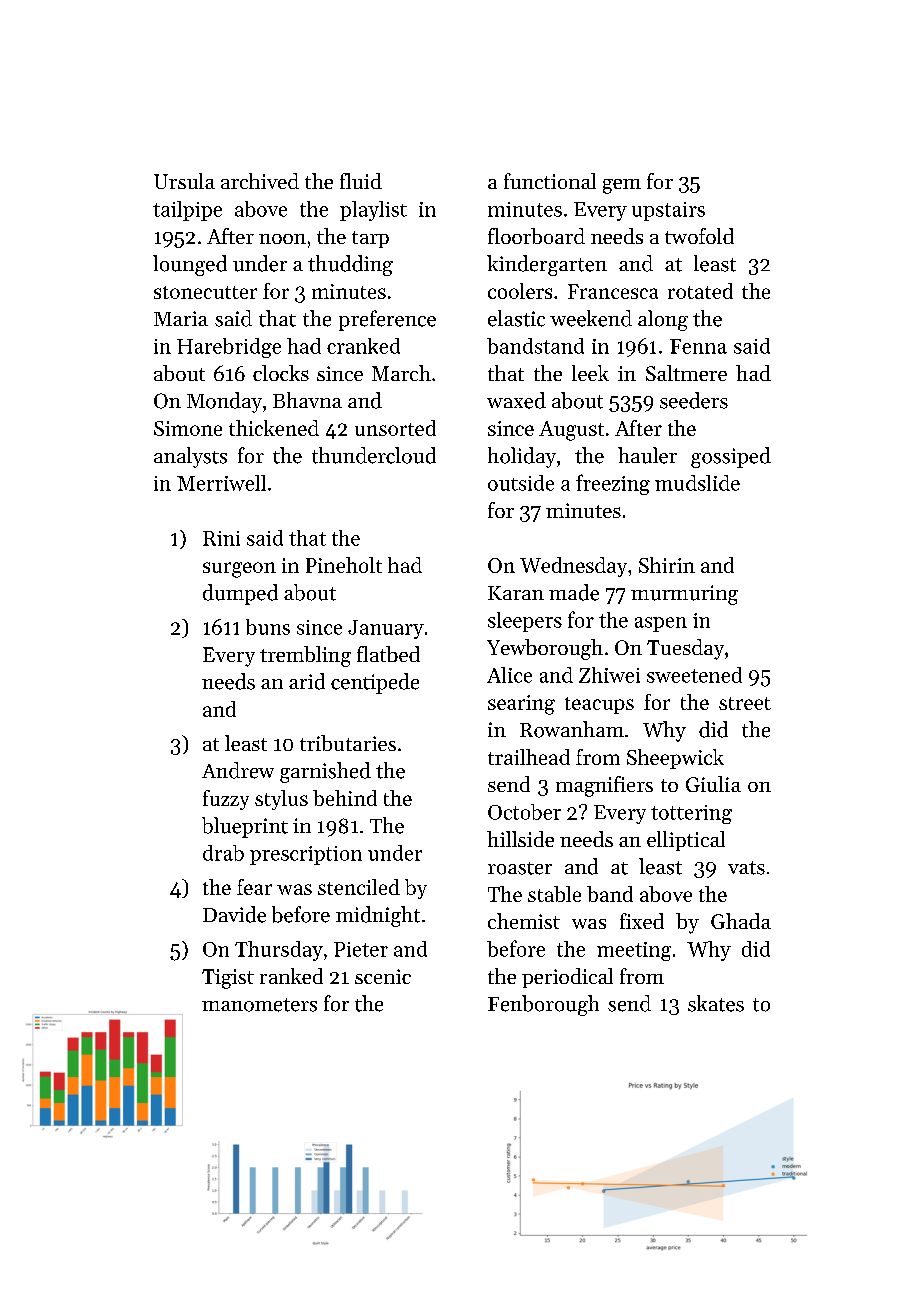 Image resolution: width=924 pixels, height=1311 pixels. What do you see at coordinates (697, 483) in the screenshot?
I see `mudslide` at bounding box center [697, 483].
